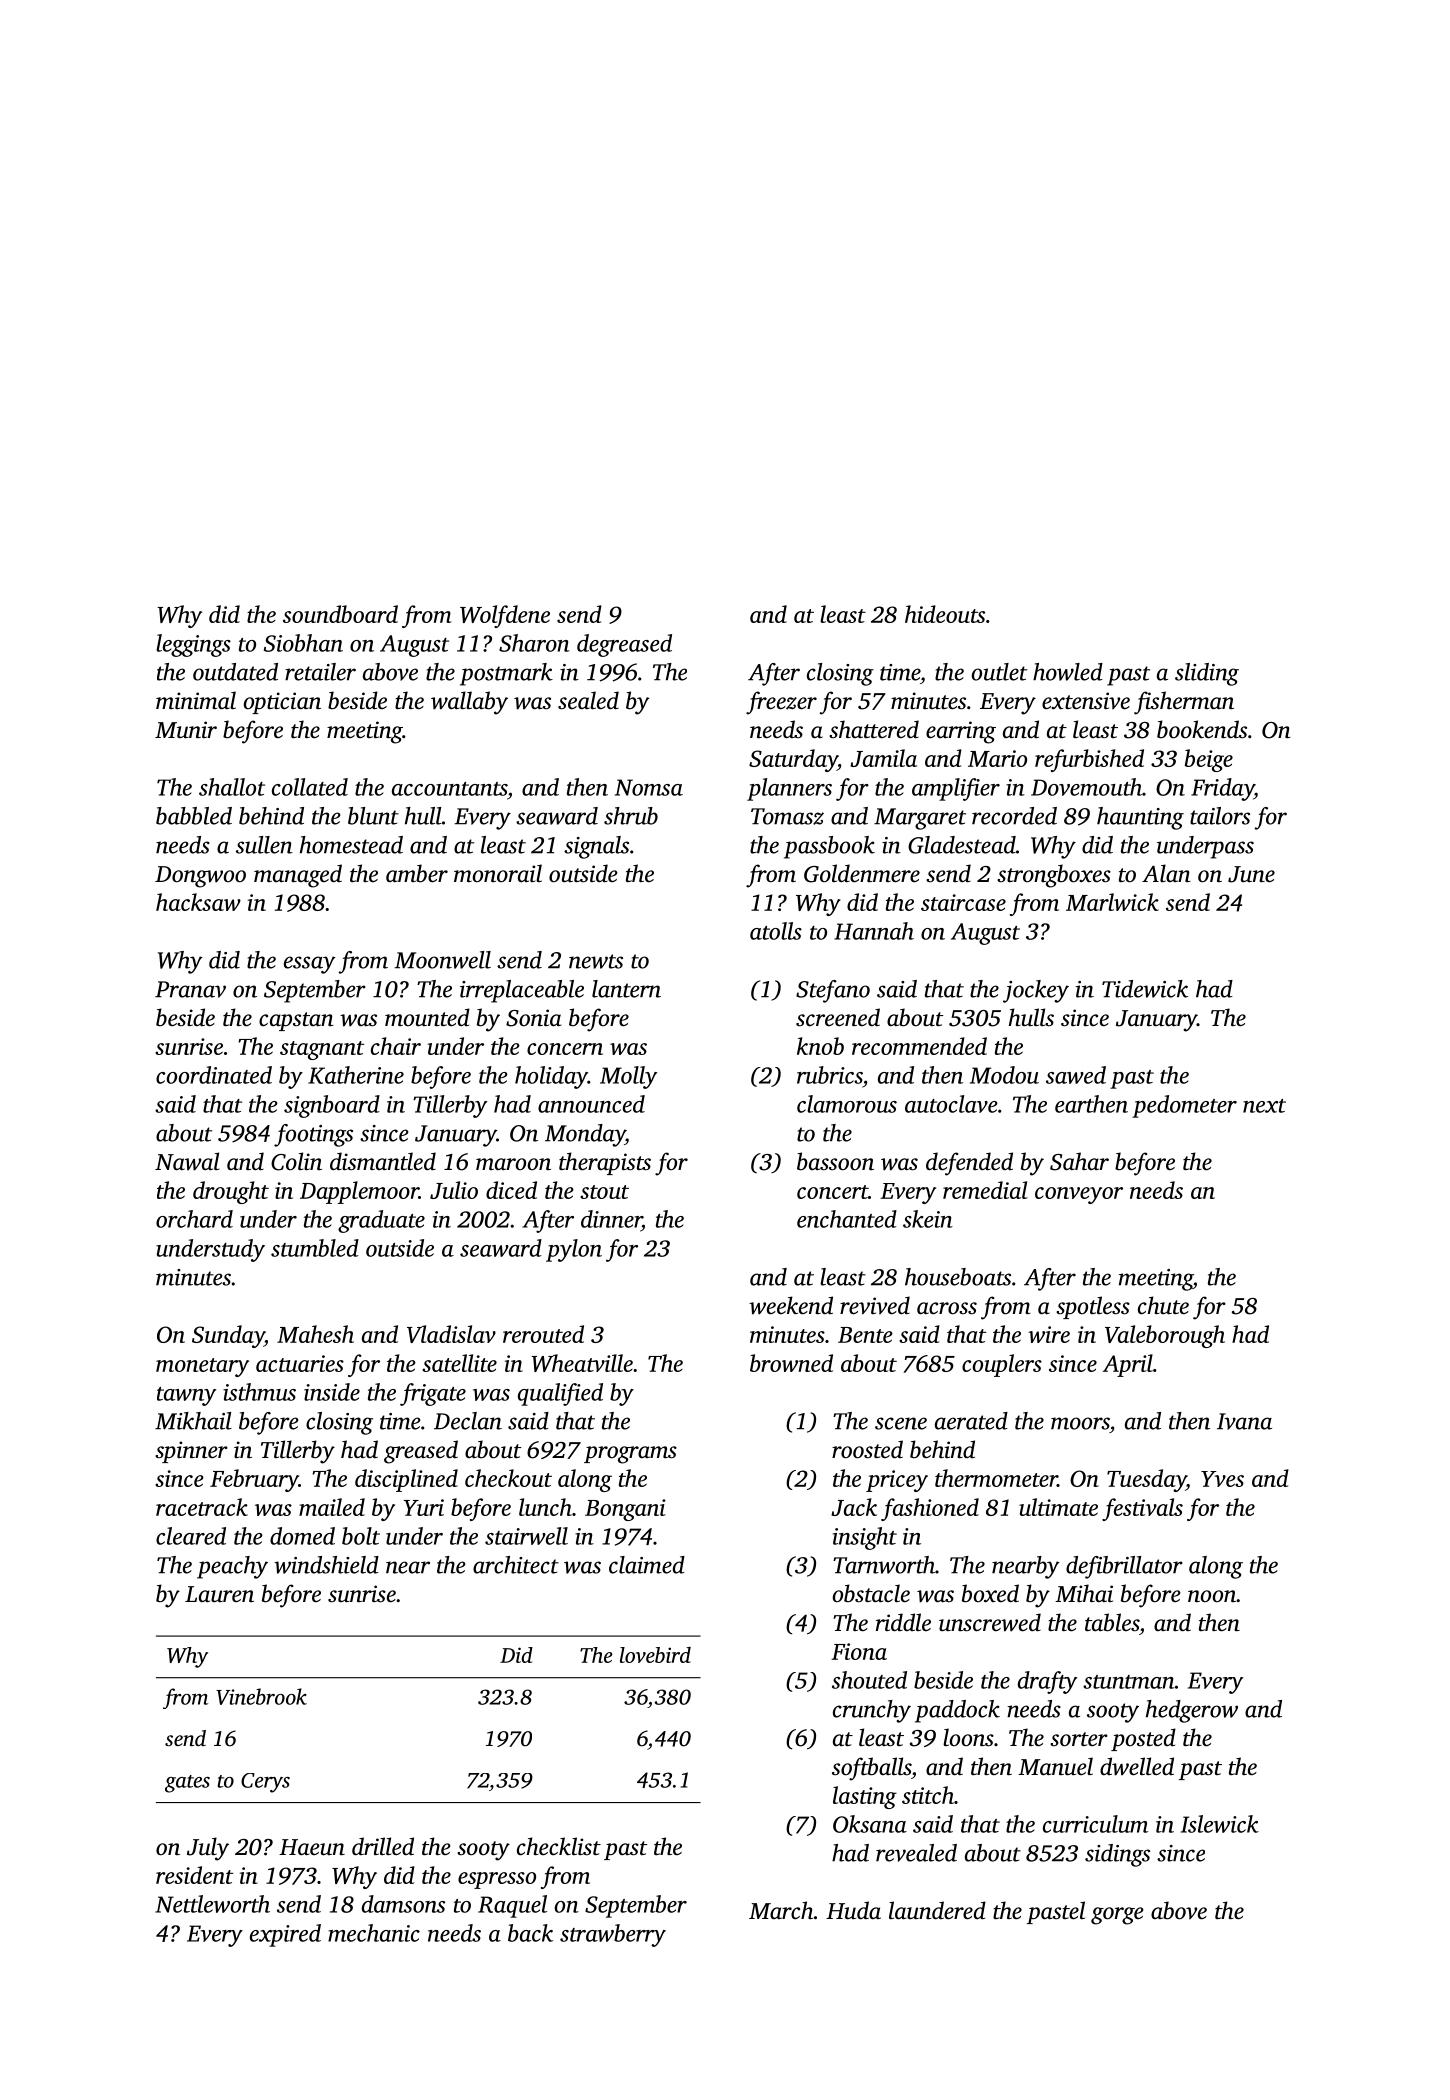 The height and width of the image is (2100, 1450). I want to click on soundboard, so click(340, 614).
